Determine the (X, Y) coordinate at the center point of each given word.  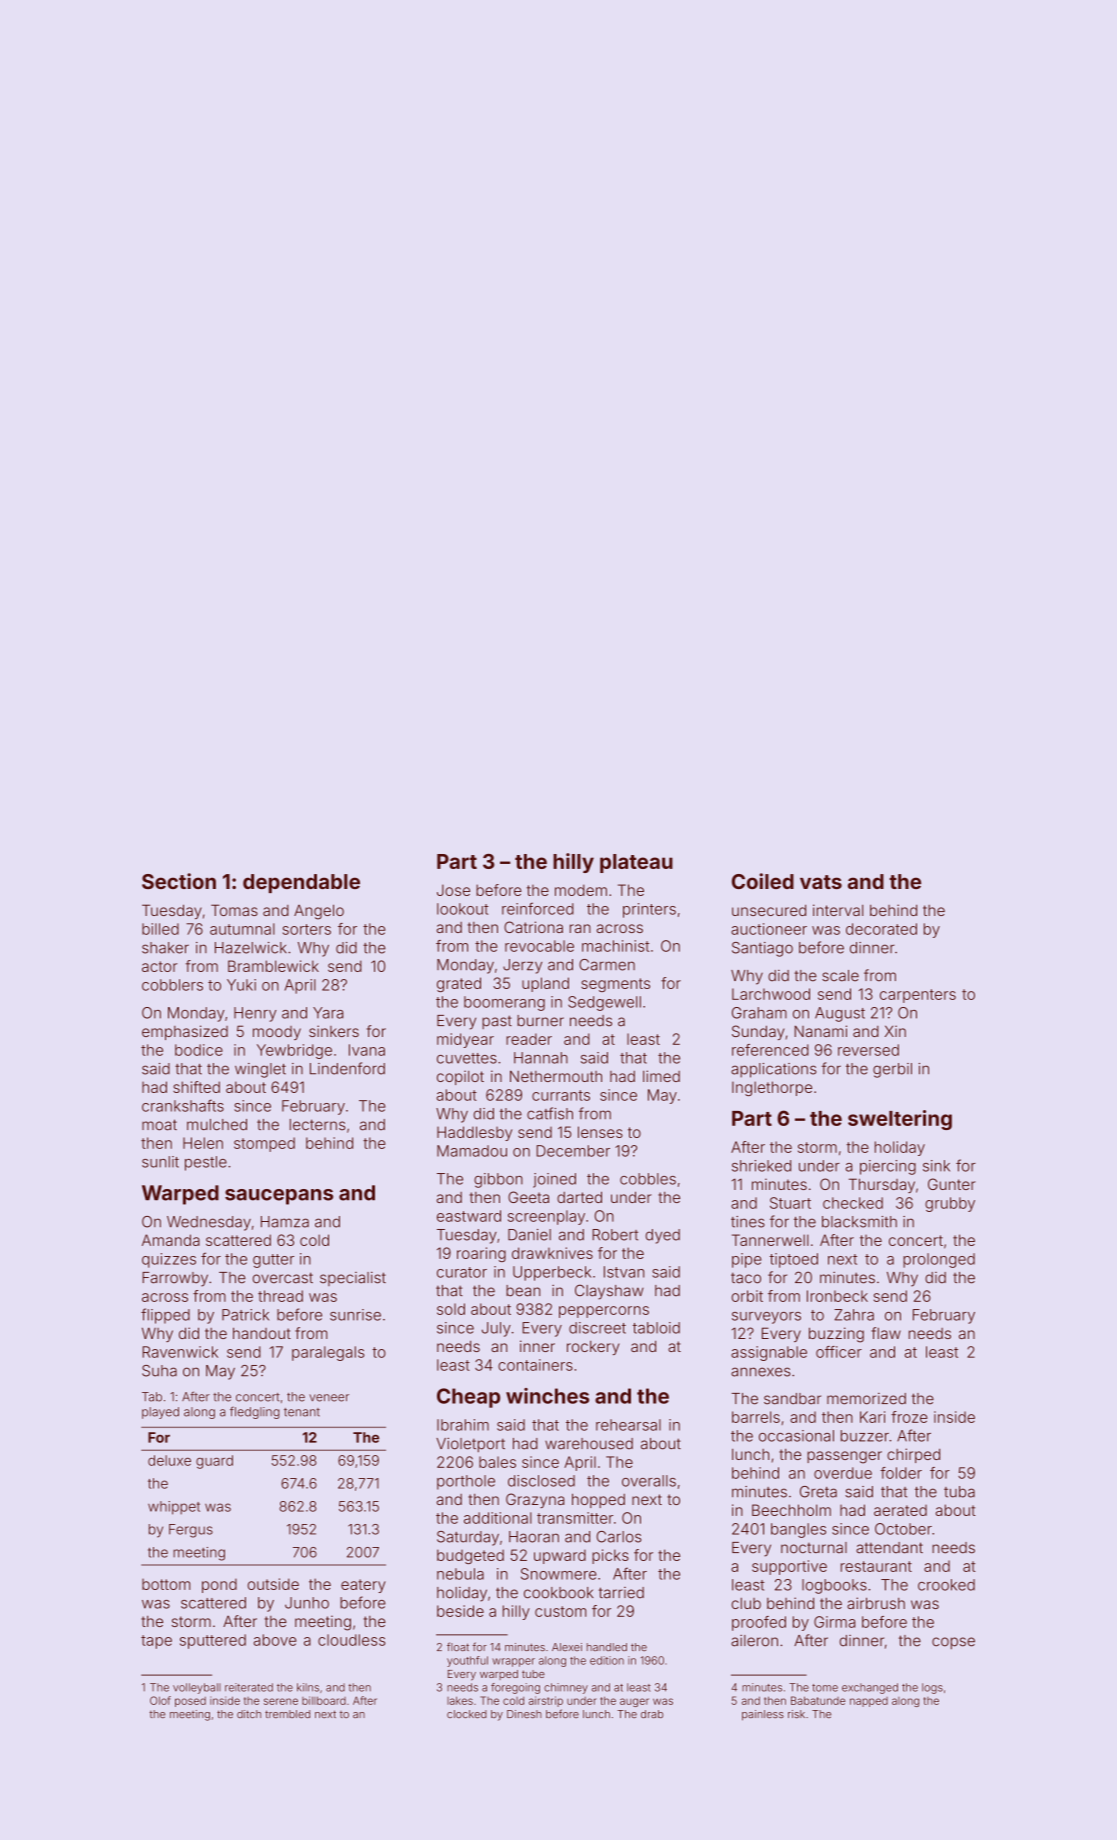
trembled (287, 1714)
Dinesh (524, 1714)
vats (821, 882)
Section (179, 881)
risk (796, 1714)
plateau (636, 863)
